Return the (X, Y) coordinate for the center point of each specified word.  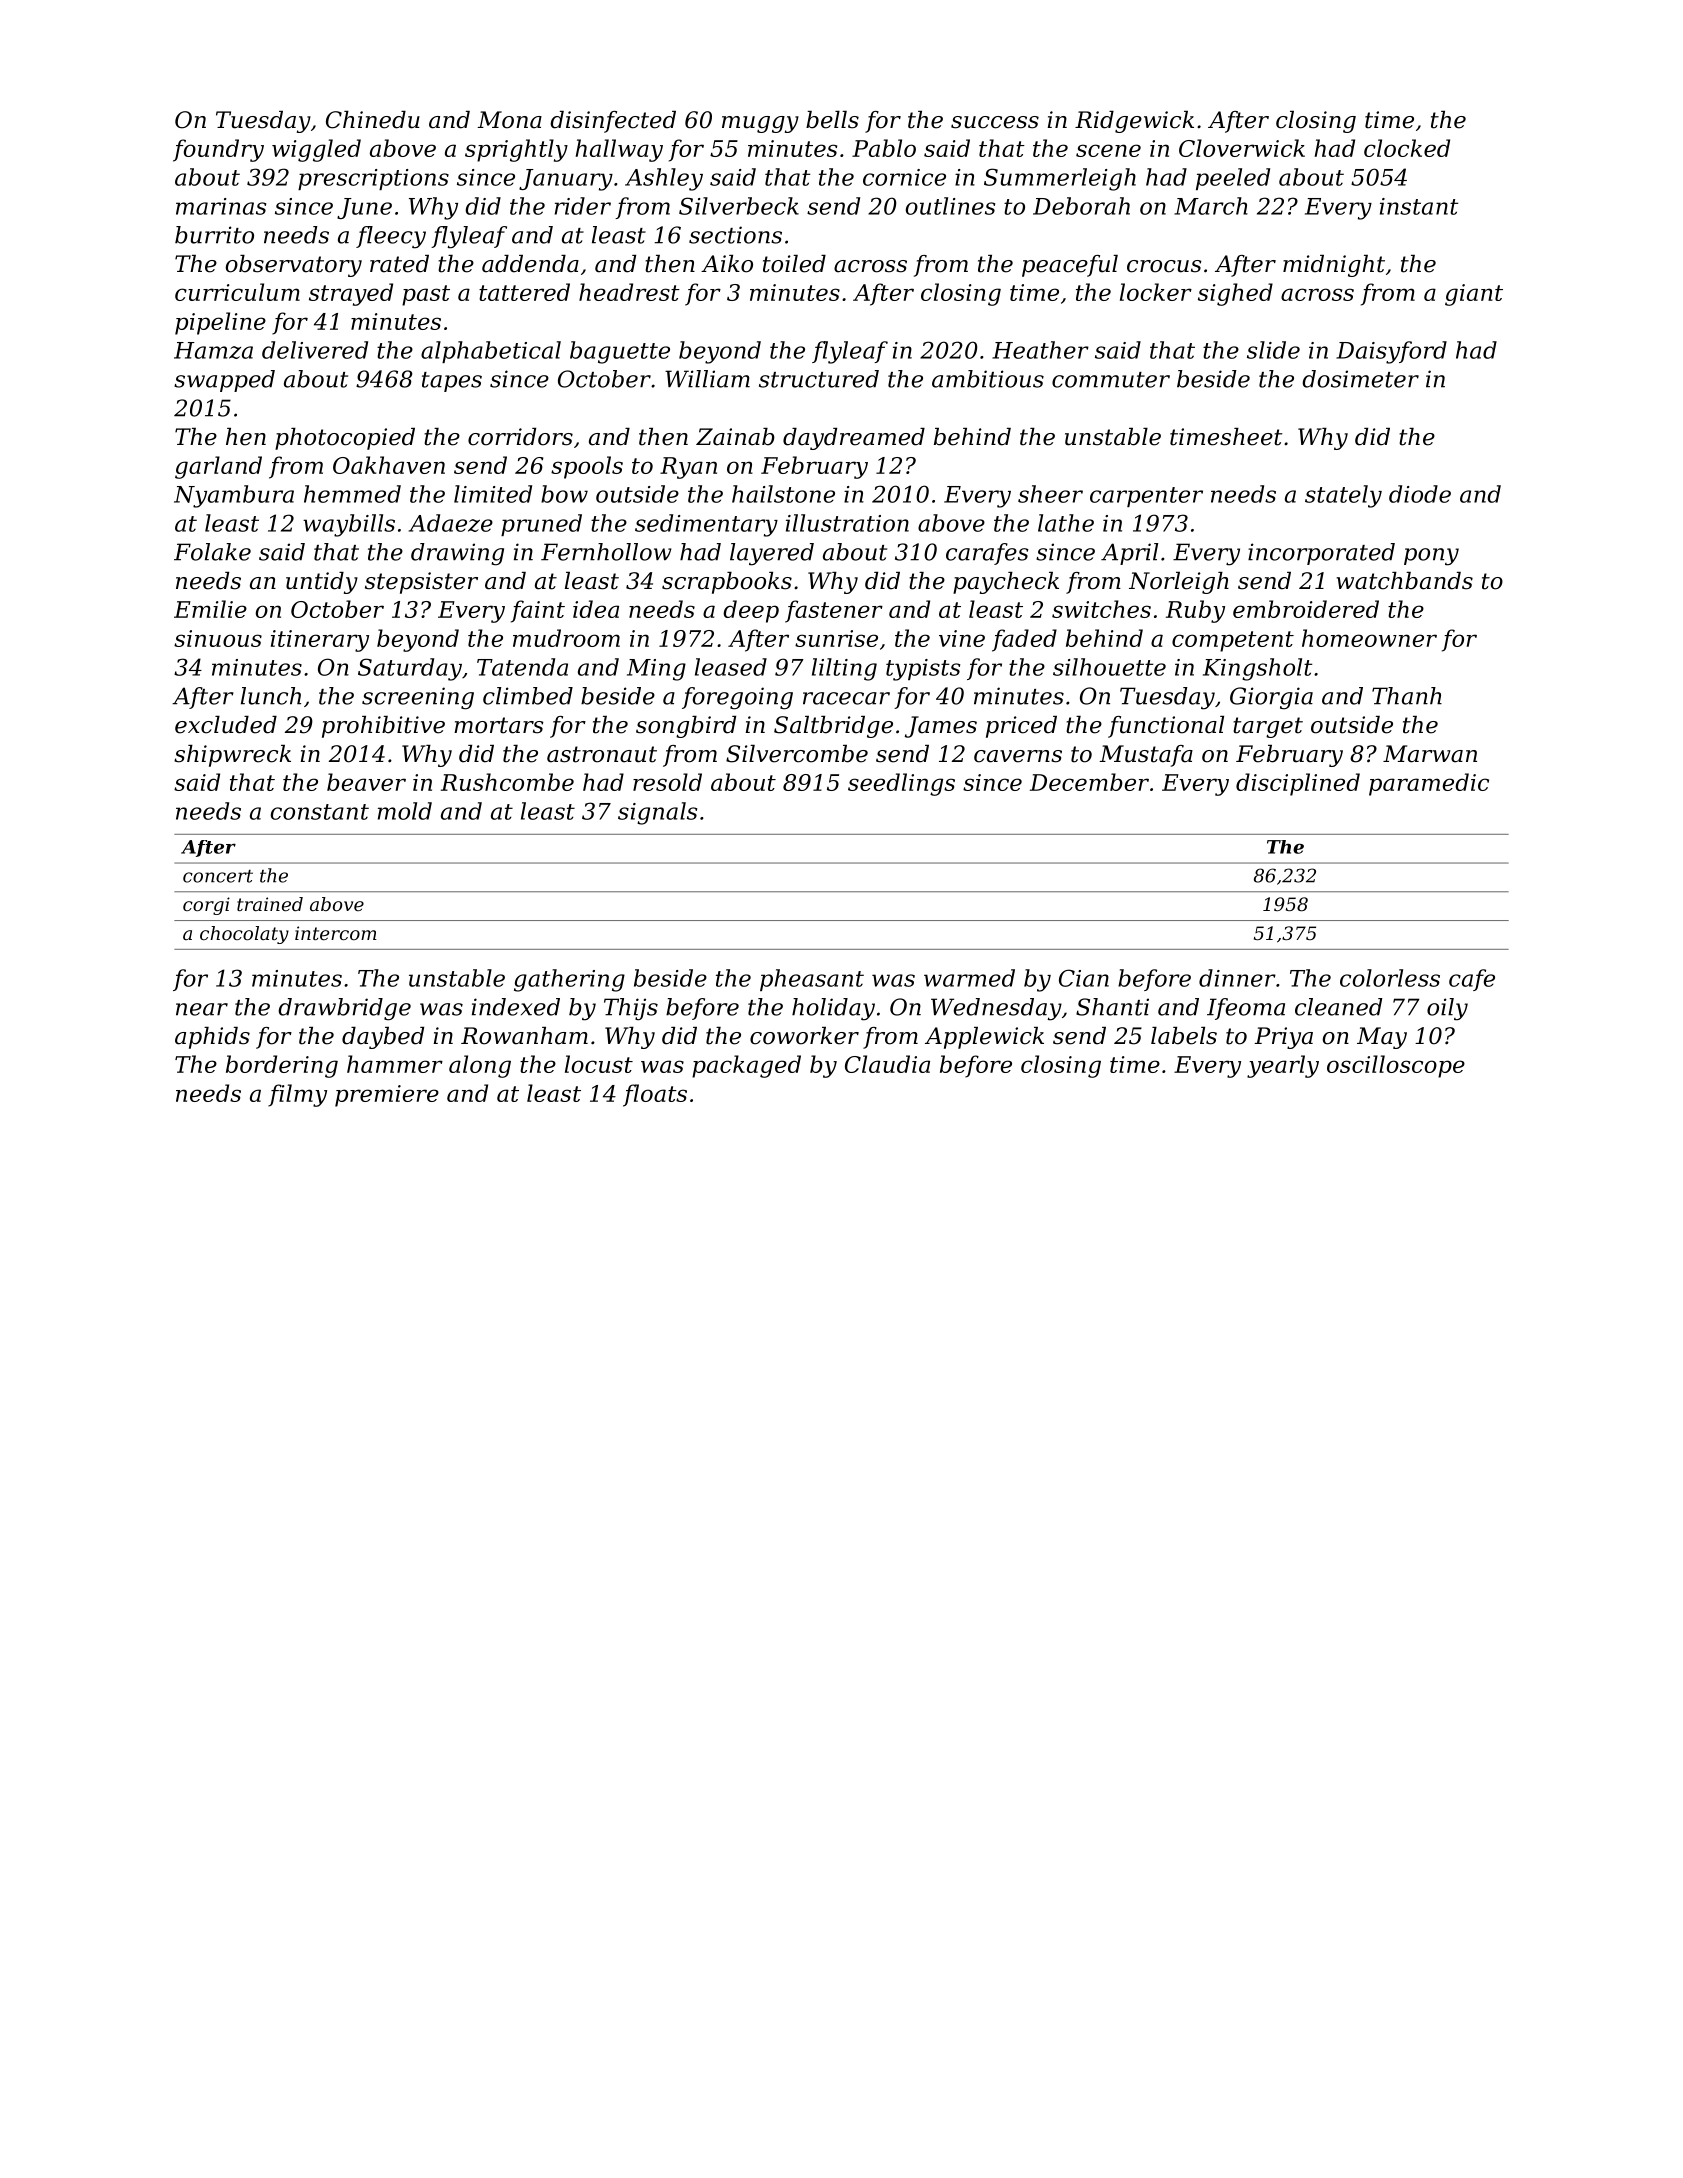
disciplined (1298, 784)
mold (405, 811)
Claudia (887, 1064)
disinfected (613, 122)
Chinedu (373, 120)
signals (657, 813)
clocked (1407, 148)
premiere (387, 1096)
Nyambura (234, 496)
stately (1343, 496)
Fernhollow (606, 552)
